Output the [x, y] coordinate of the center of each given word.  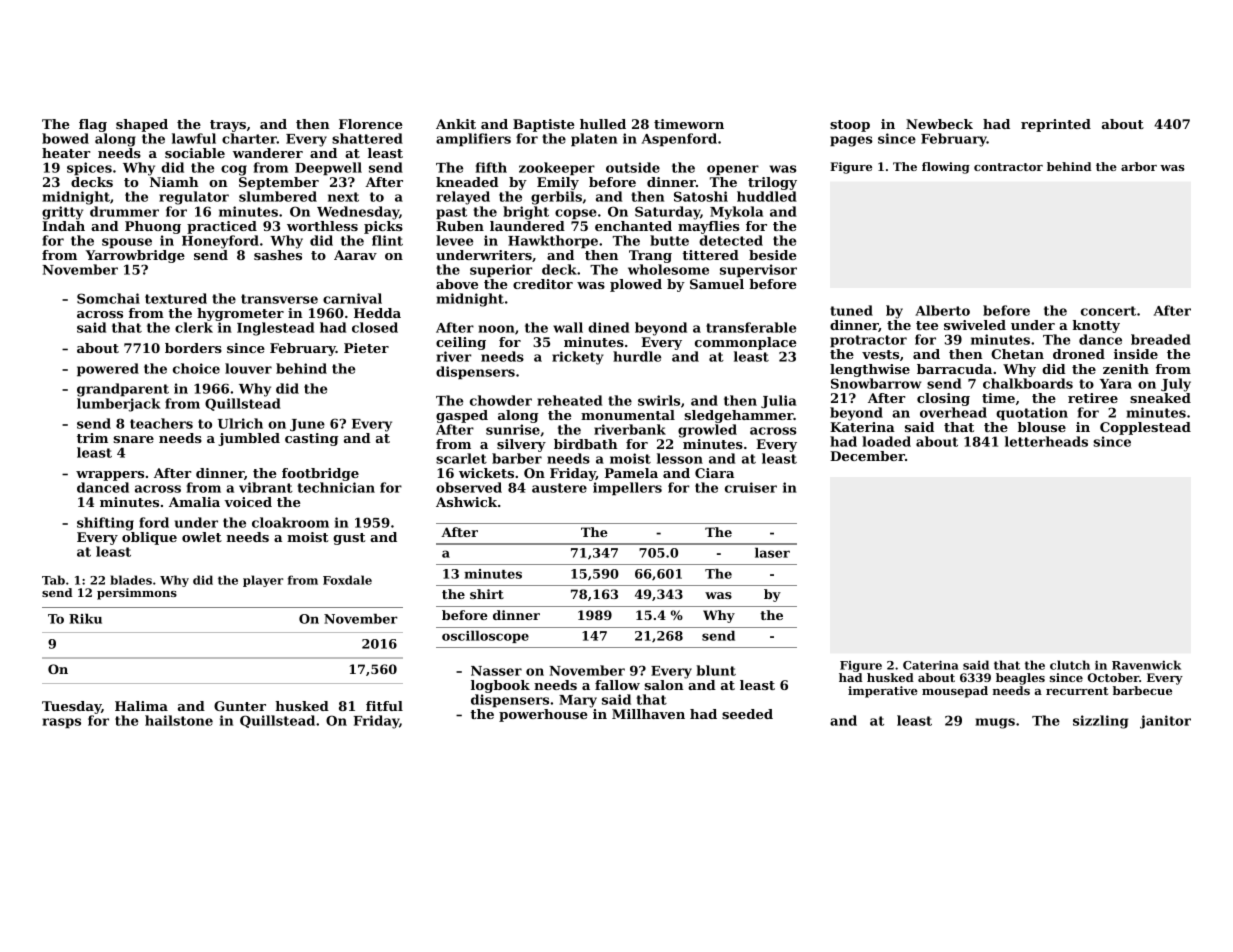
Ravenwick [1146, 665]
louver [248, 368]
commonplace [745, 343]
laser [772, 553]
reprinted [1056, 125]
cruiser [751, 487]
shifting [105, 524]
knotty [1096, 326]
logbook [500, 686]
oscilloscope [485, 637]
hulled [603, 124]
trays [228, 126]
